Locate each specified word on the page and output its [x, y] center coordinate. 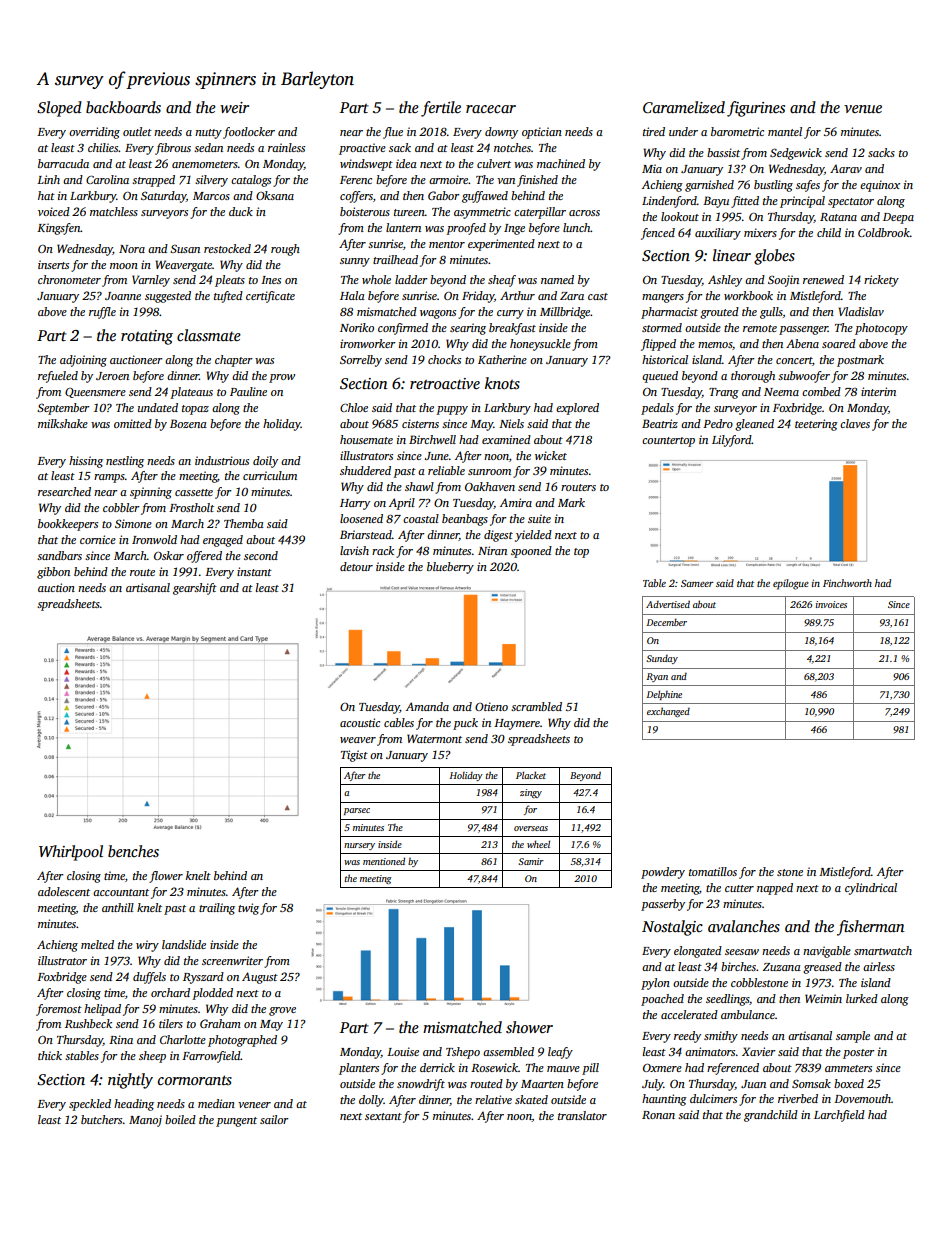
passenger [803, 330]
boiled [180, 1119]
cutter [739, 888]
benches [133, 851]
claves [855, 423]
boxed [849, 1083]
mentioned [384, 861]
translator [582, 1115]
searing [468, 329]
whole [376, 279]
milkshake [63, 423]
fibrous [173, 149]
